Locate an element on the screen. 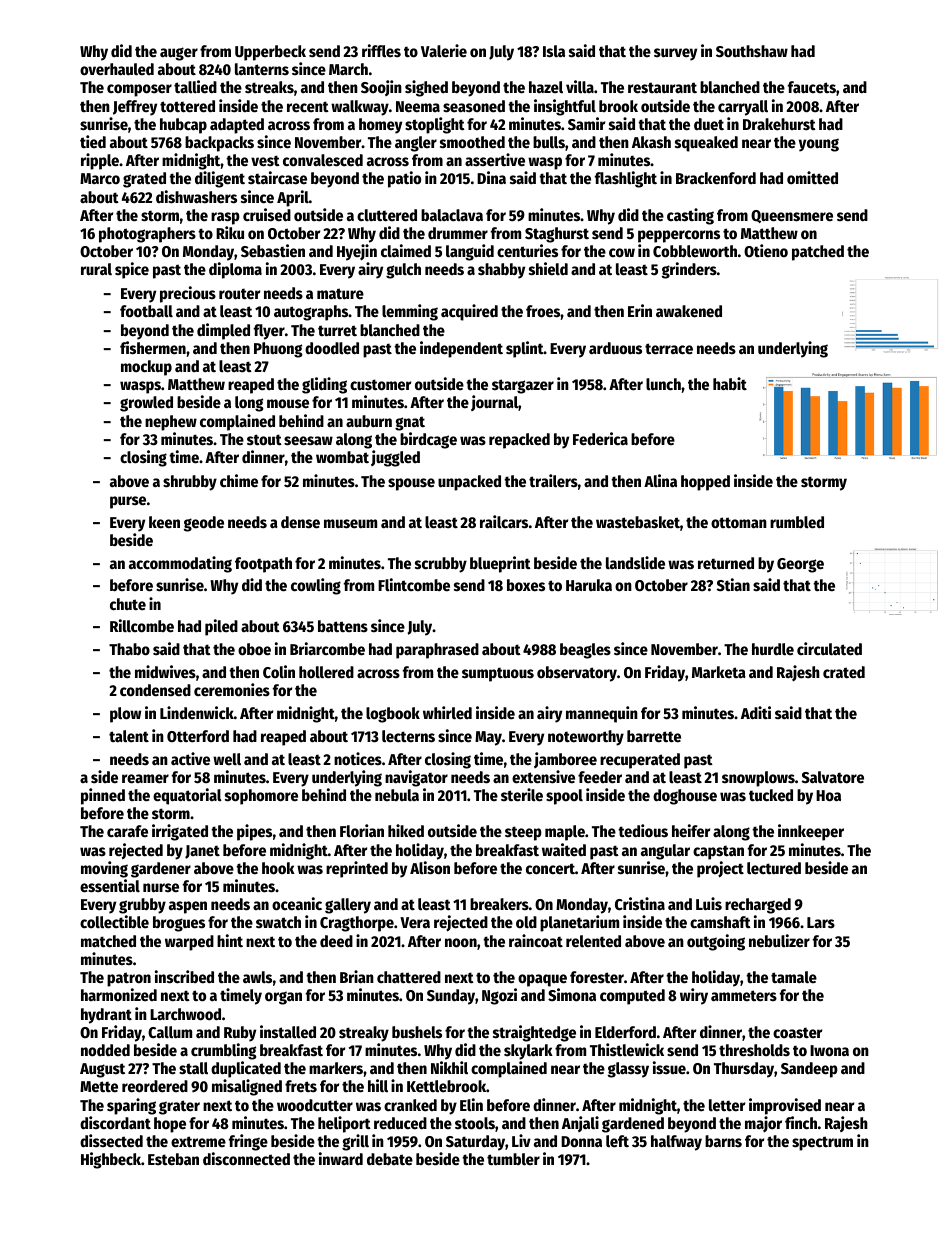 The image size is (952, 1233). Callum is located at coordinates (170, 1032).
